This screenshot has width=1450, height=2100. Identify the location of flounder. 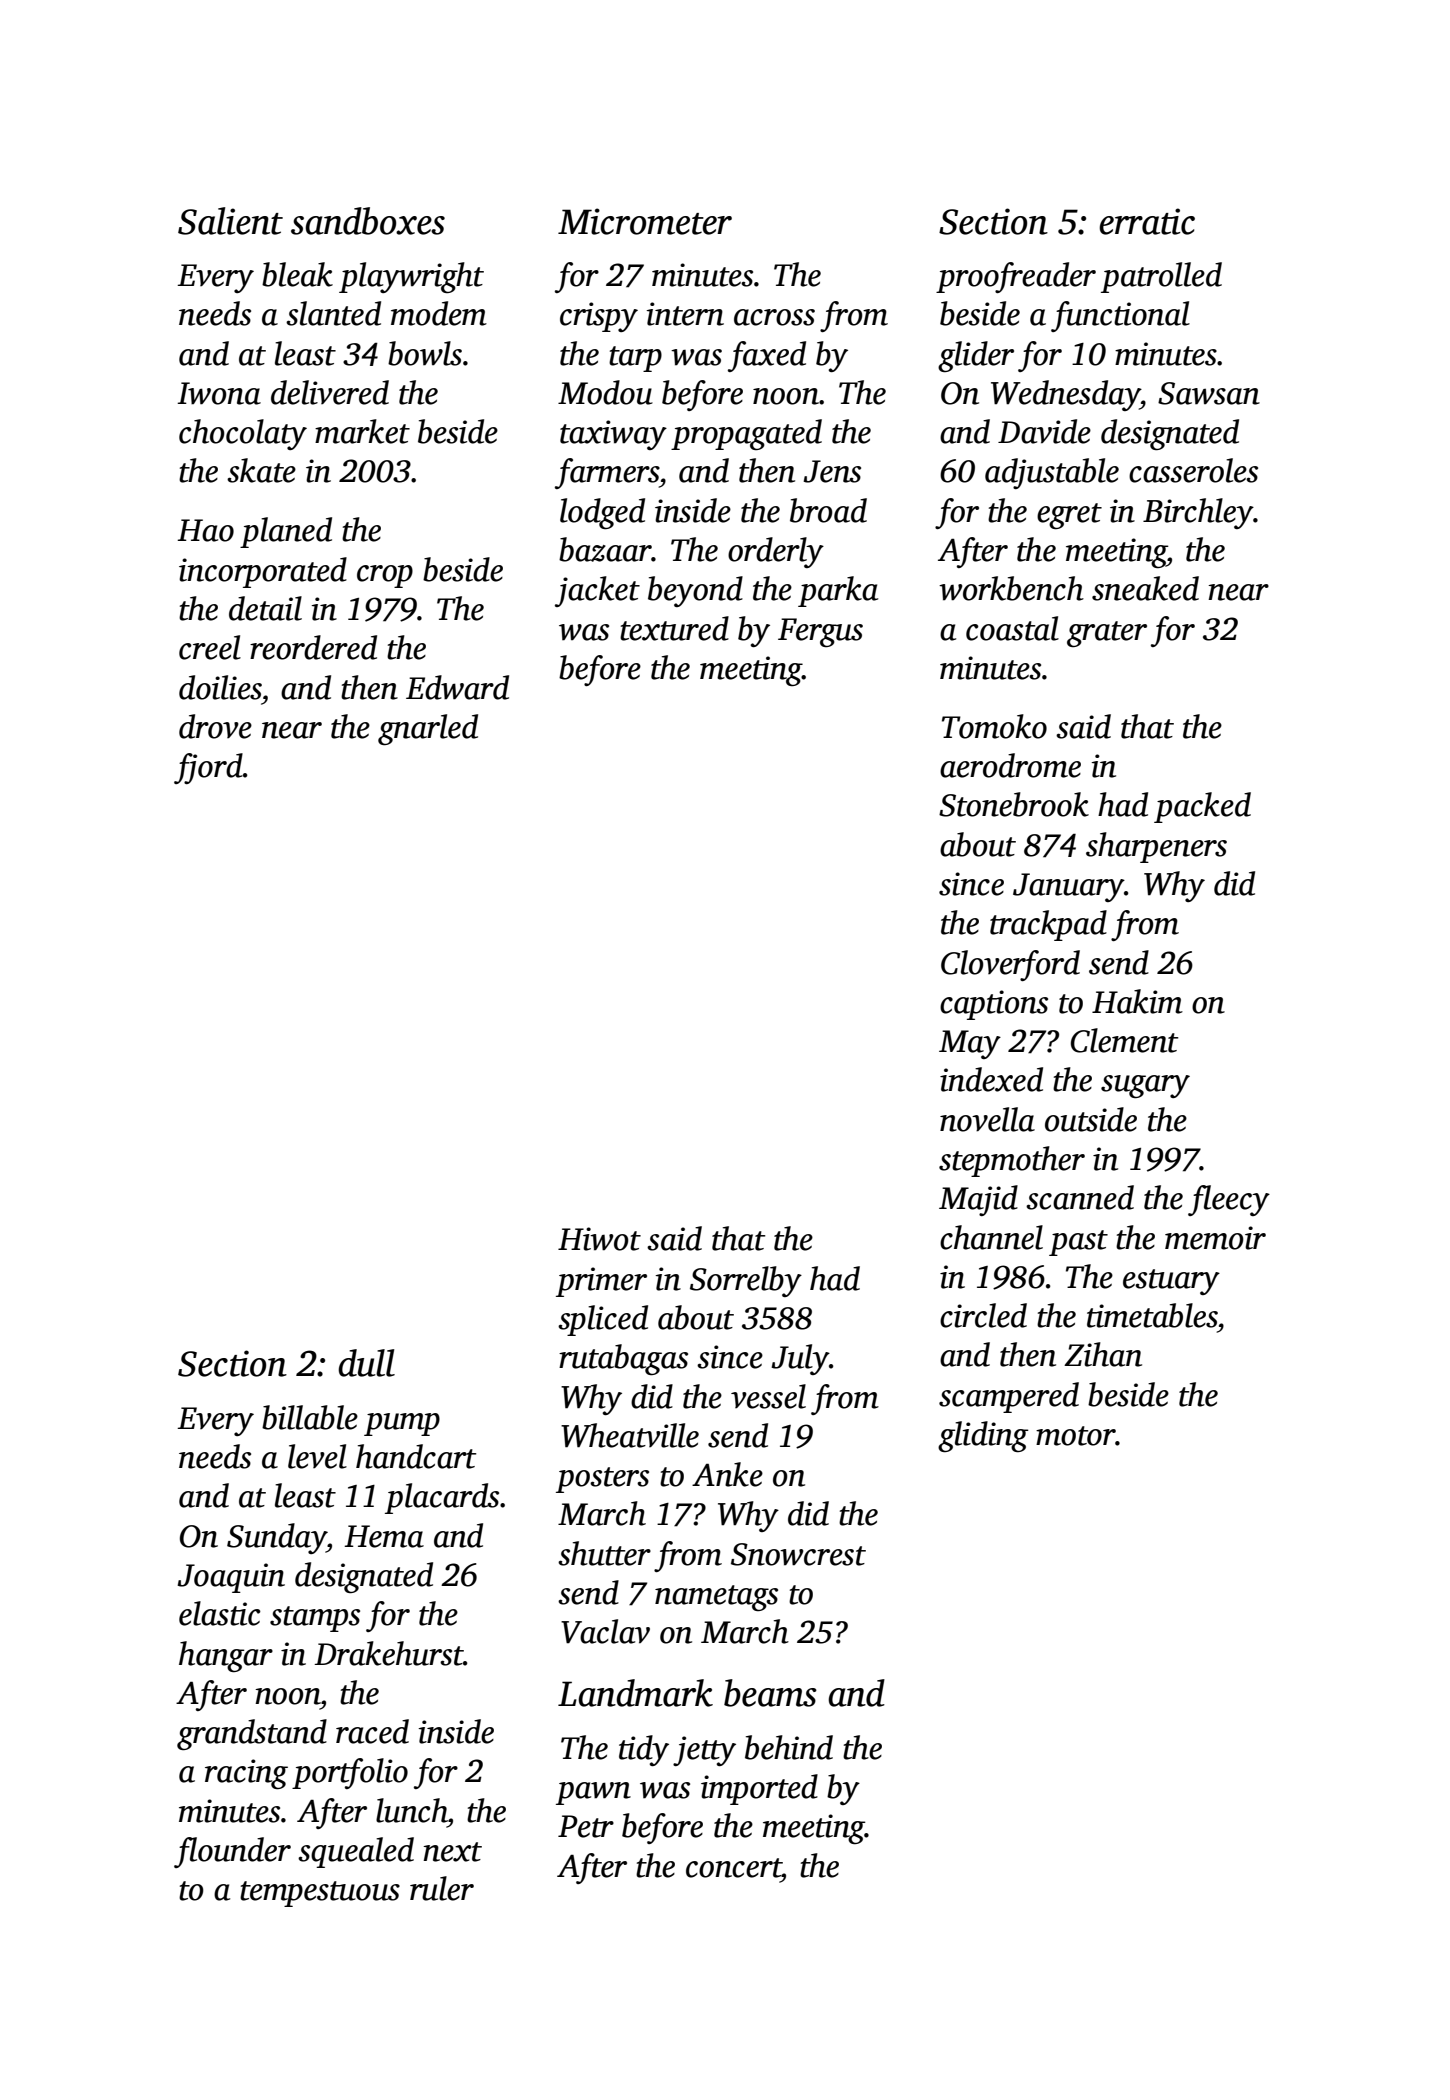
(232, 1852).
